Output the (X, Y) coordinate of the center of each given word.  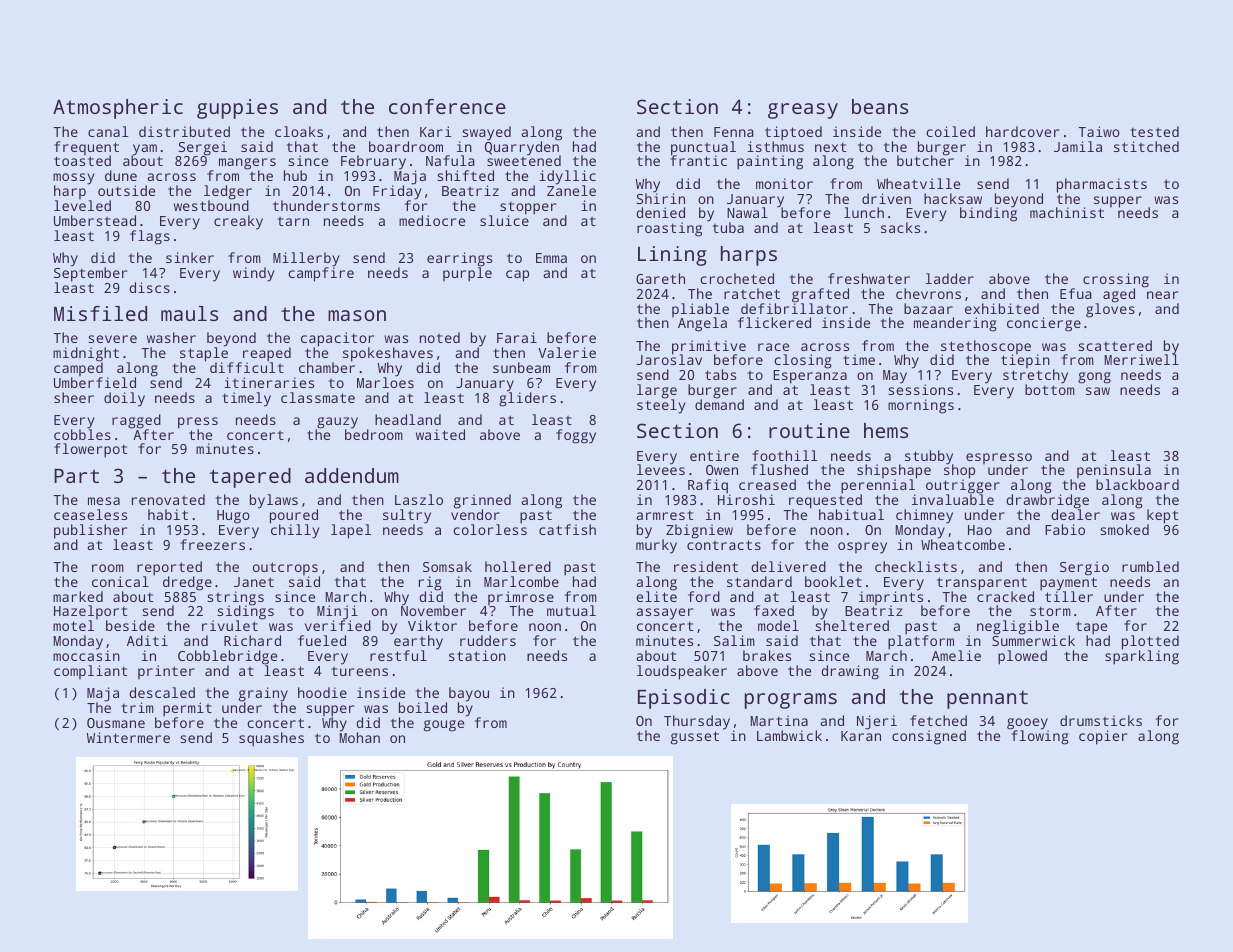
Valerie (567, 352)
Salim (734, 640)
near (1162, 295)
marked (78, 596)
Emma (551, 258)
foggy (576, 436)
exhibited (1002, 308)
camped (78, 369)
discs (149, 287)
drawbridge (1047, 502)
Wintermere (128, 737)
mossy (73, 179)
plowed (1022, 657)
